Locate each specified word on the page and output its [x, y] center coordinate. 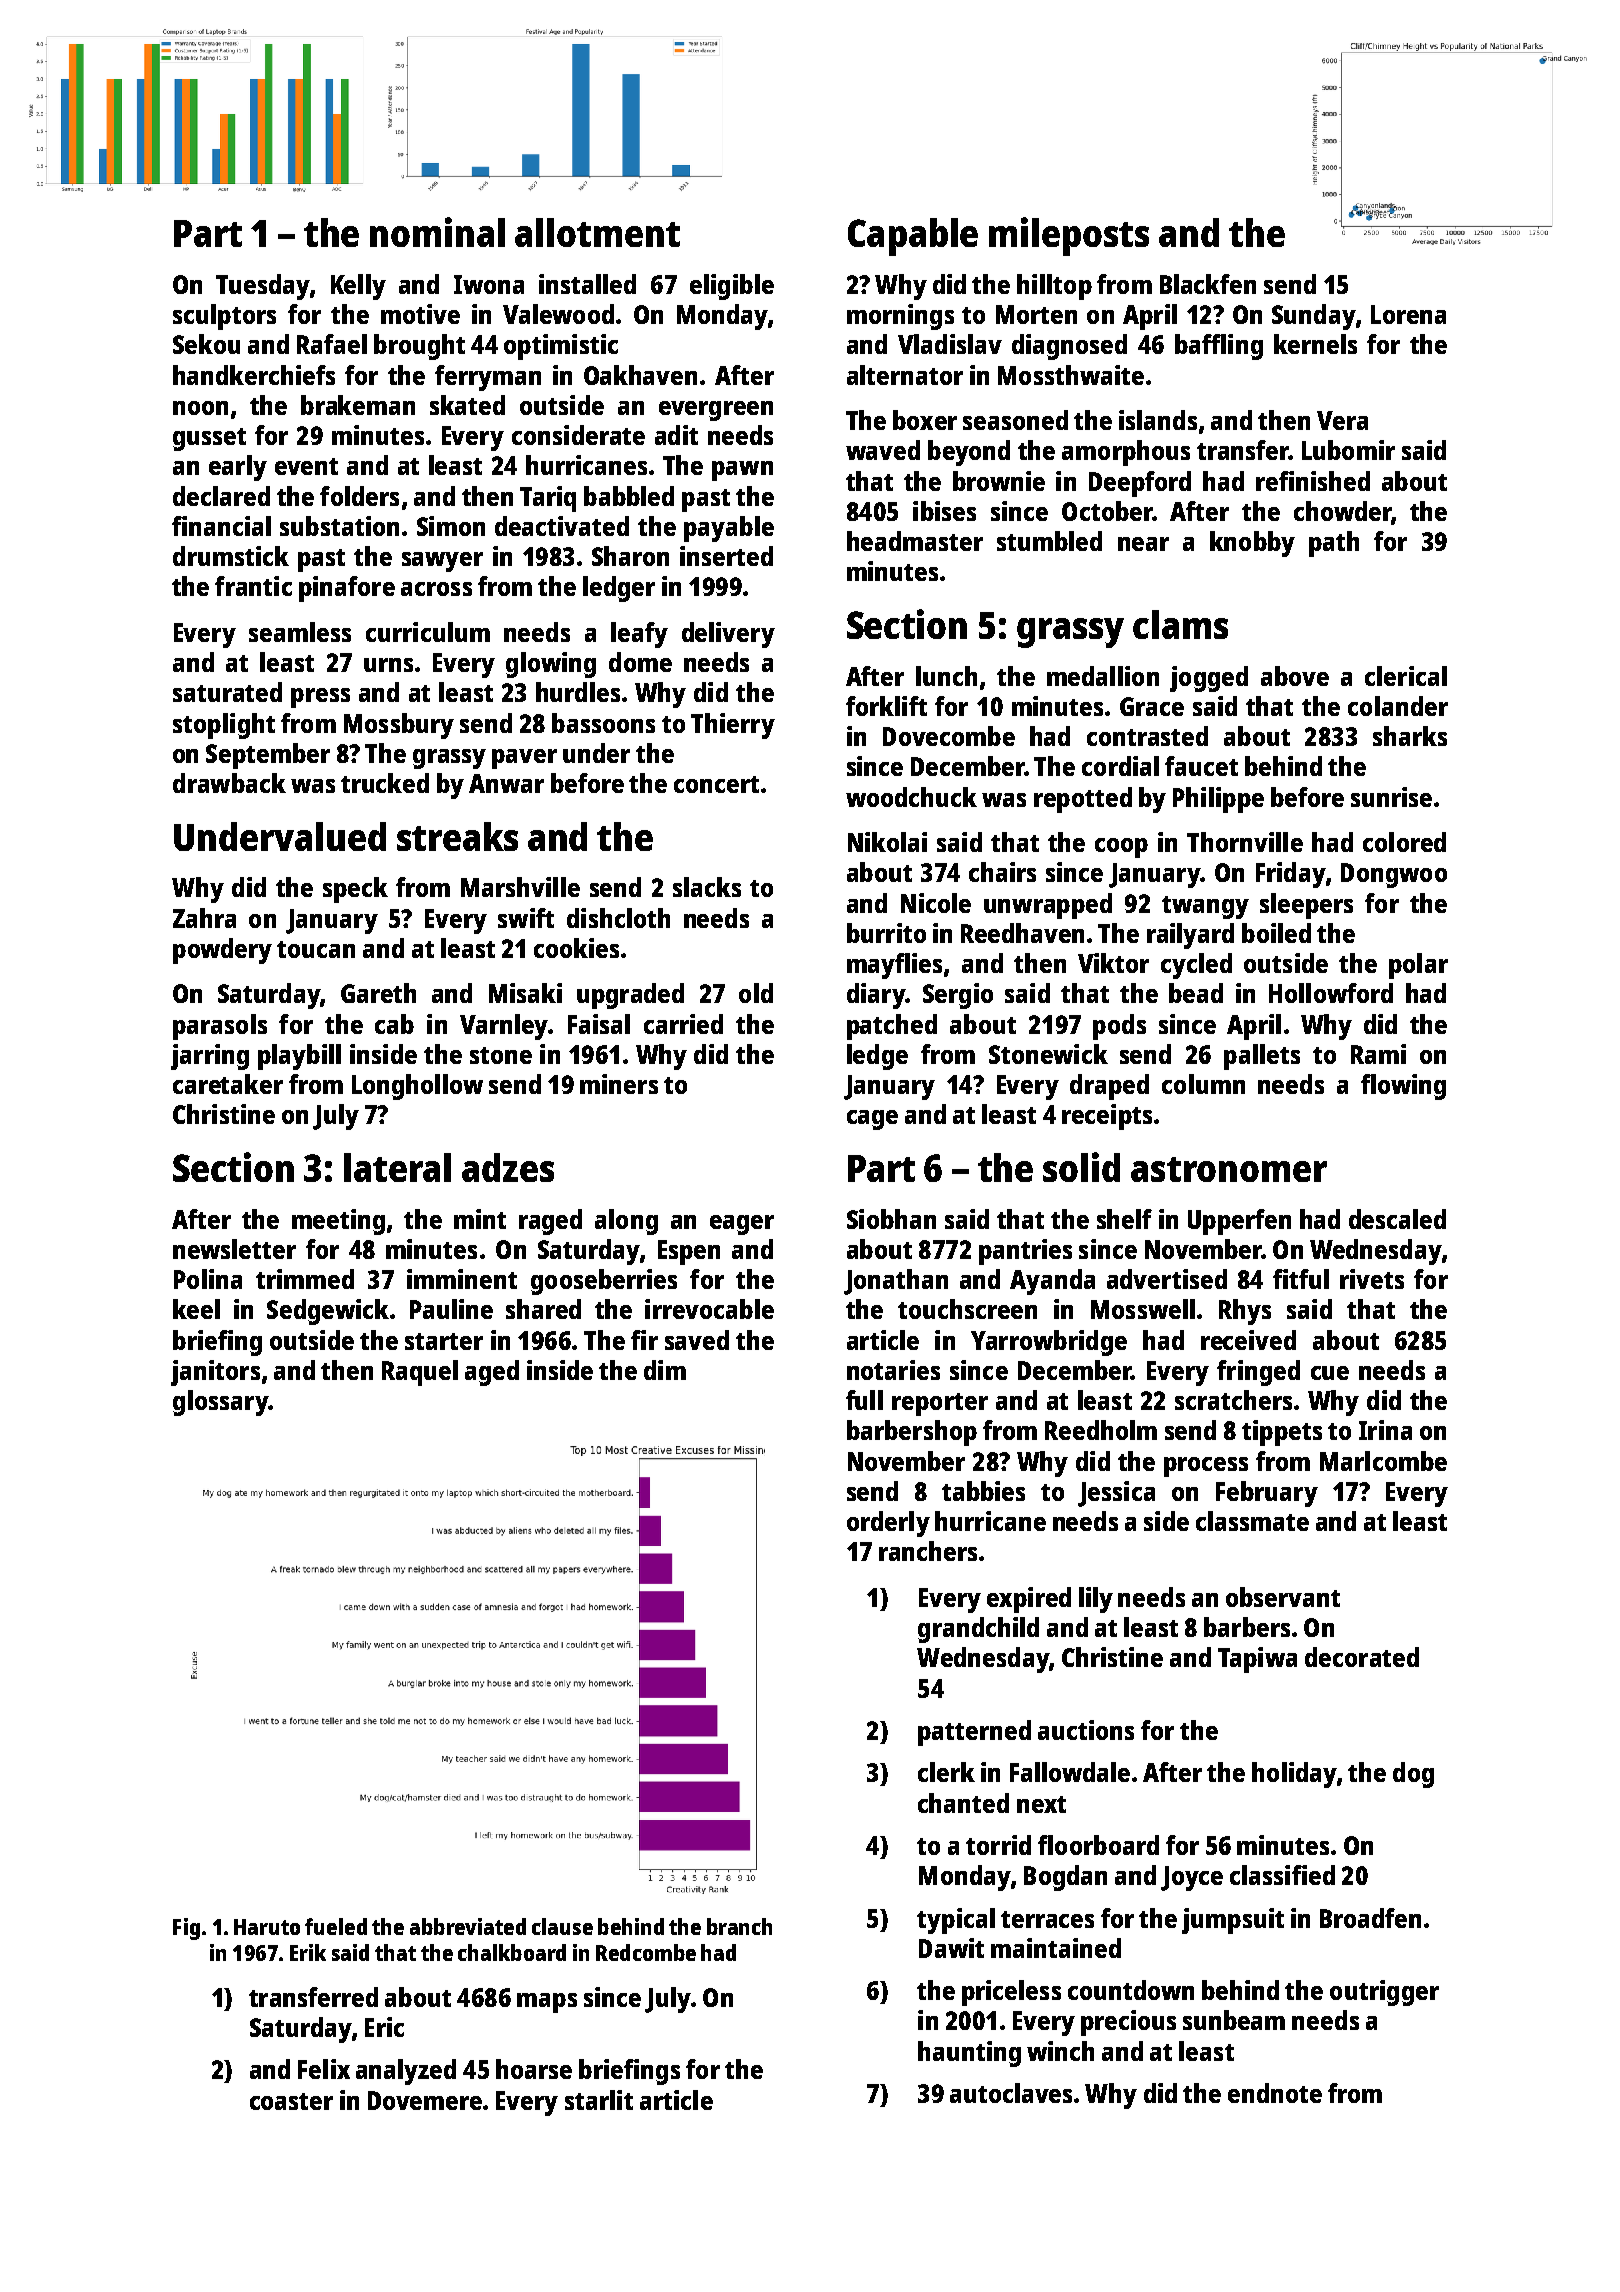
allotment [597, 232]
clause [562, 1926]
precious [1128, 2023]
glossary [220, 1403]
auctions [1086, 1730]
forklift [886, 706]
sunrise [1391, 797]
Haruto [267, 1927]
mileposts [1069, 236]
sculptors [224, 317]
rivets [1372, 1279]
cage [872, 1120]
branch [739, 1926]
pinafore [347, 589]
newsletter [234, 1249]
